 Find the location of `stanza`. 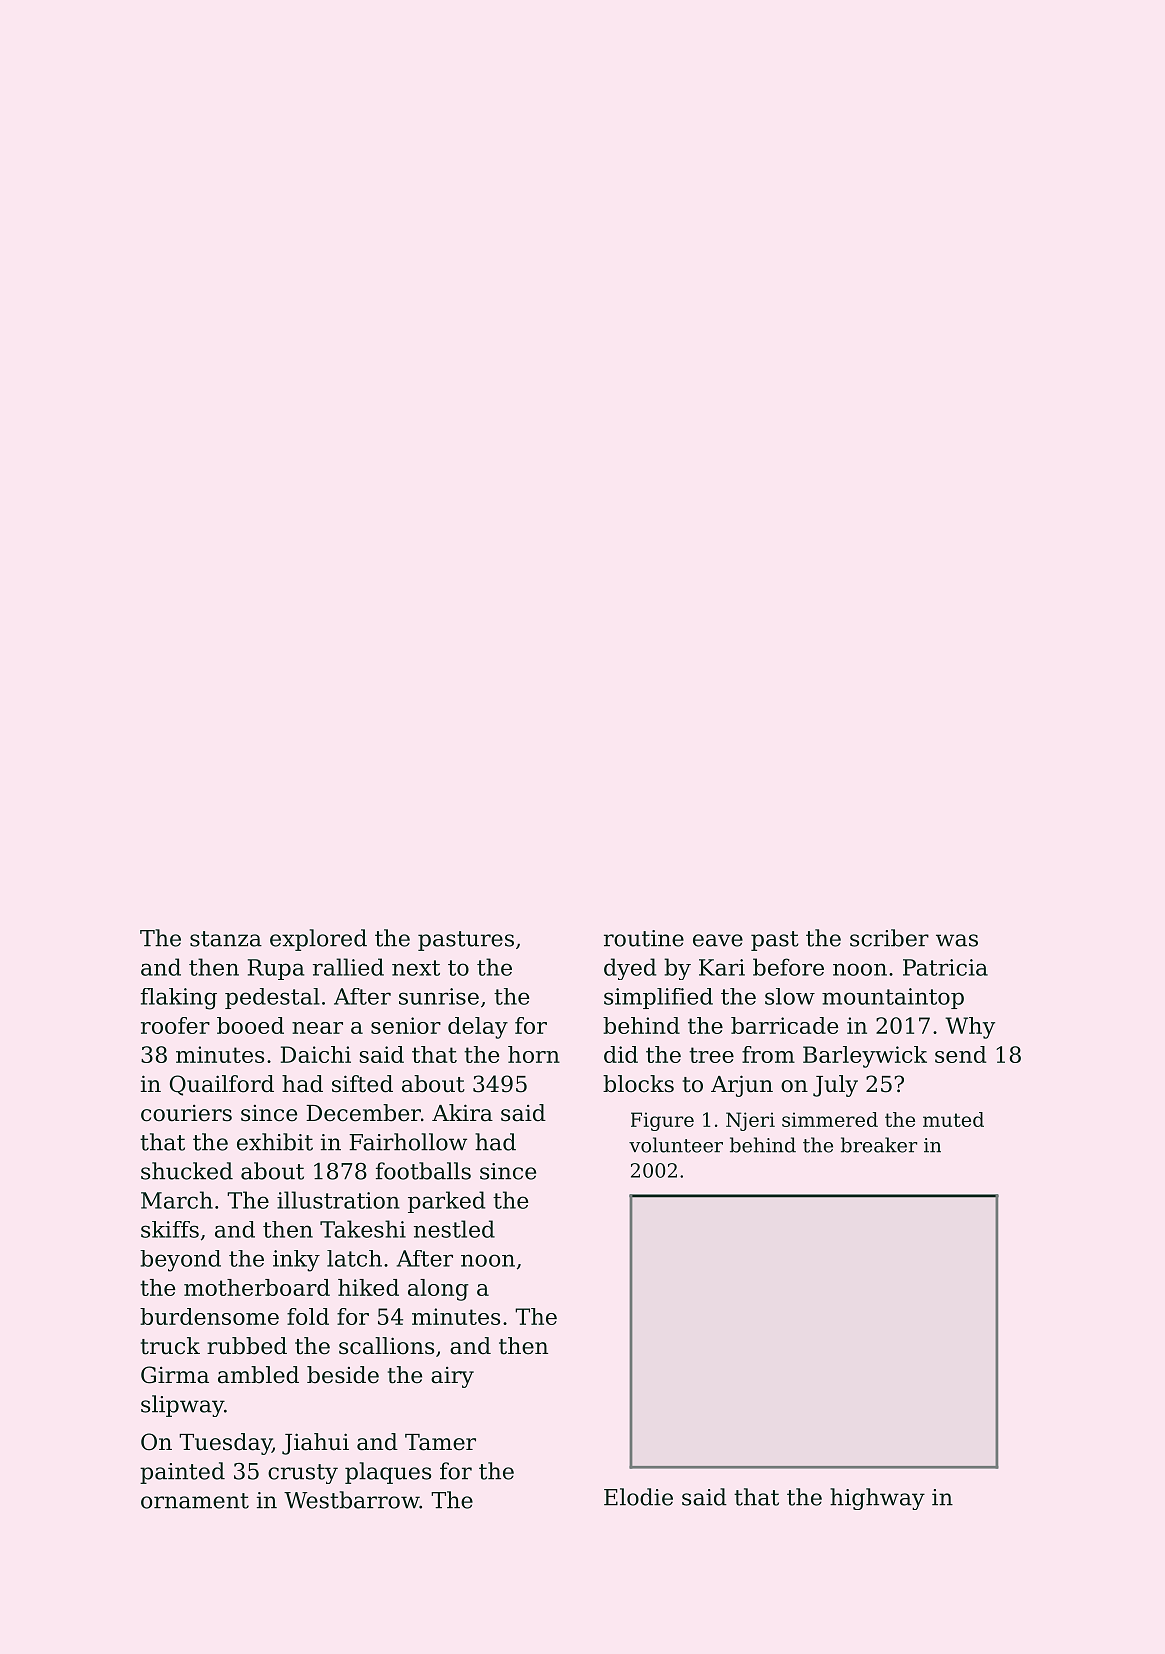

stanza is located at coordinates (226, 939).
